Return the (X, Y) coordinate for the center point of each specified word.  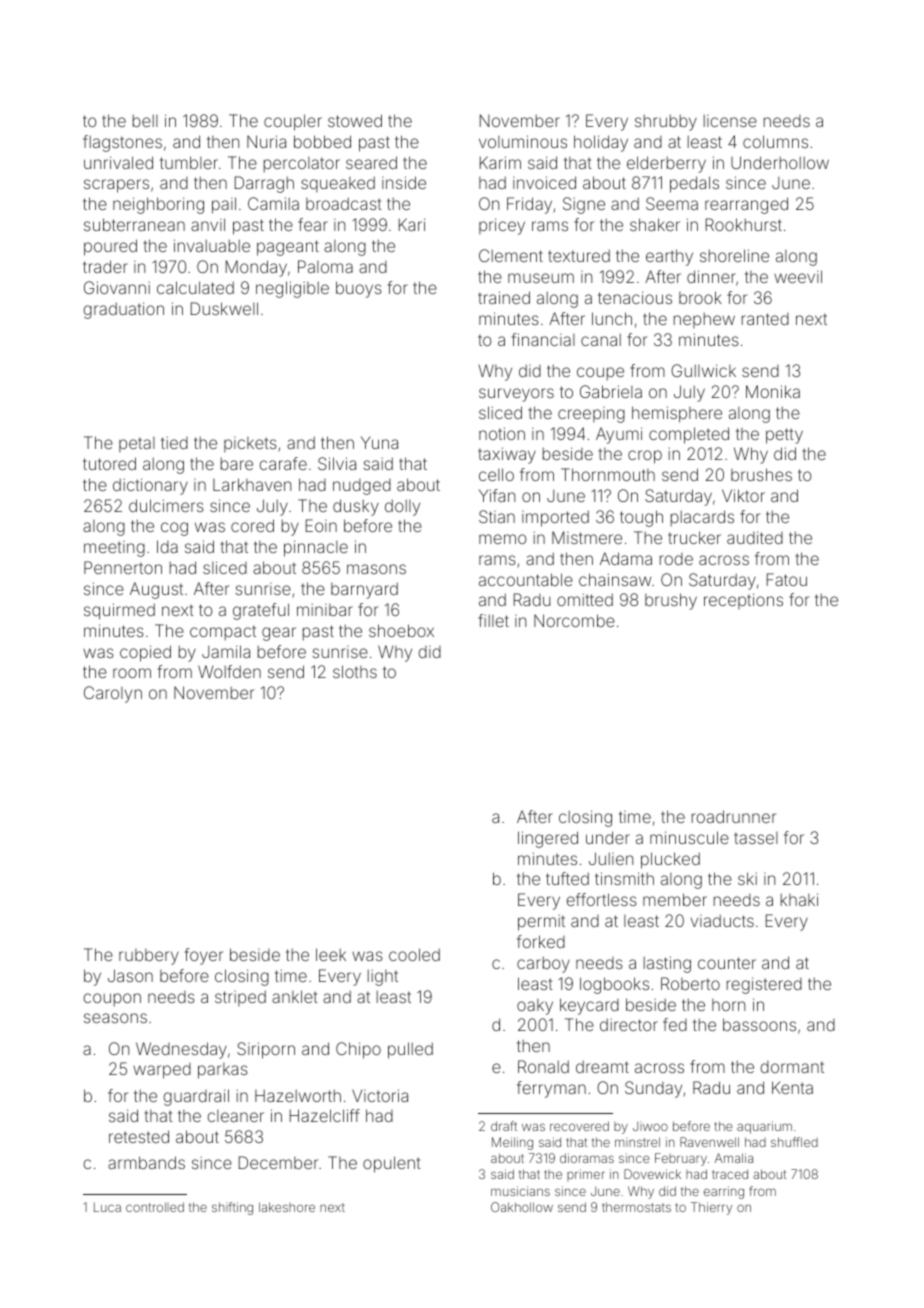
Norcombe (574, 620)
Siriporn (266, 1050)
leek (331, 954)
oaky (535, 1007)
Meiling (512, 1143)
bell (145, 121)
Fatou (787, 579)
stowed (355, 120)
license (730, 121)
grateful (261, 611)
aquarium (764, 1127)
